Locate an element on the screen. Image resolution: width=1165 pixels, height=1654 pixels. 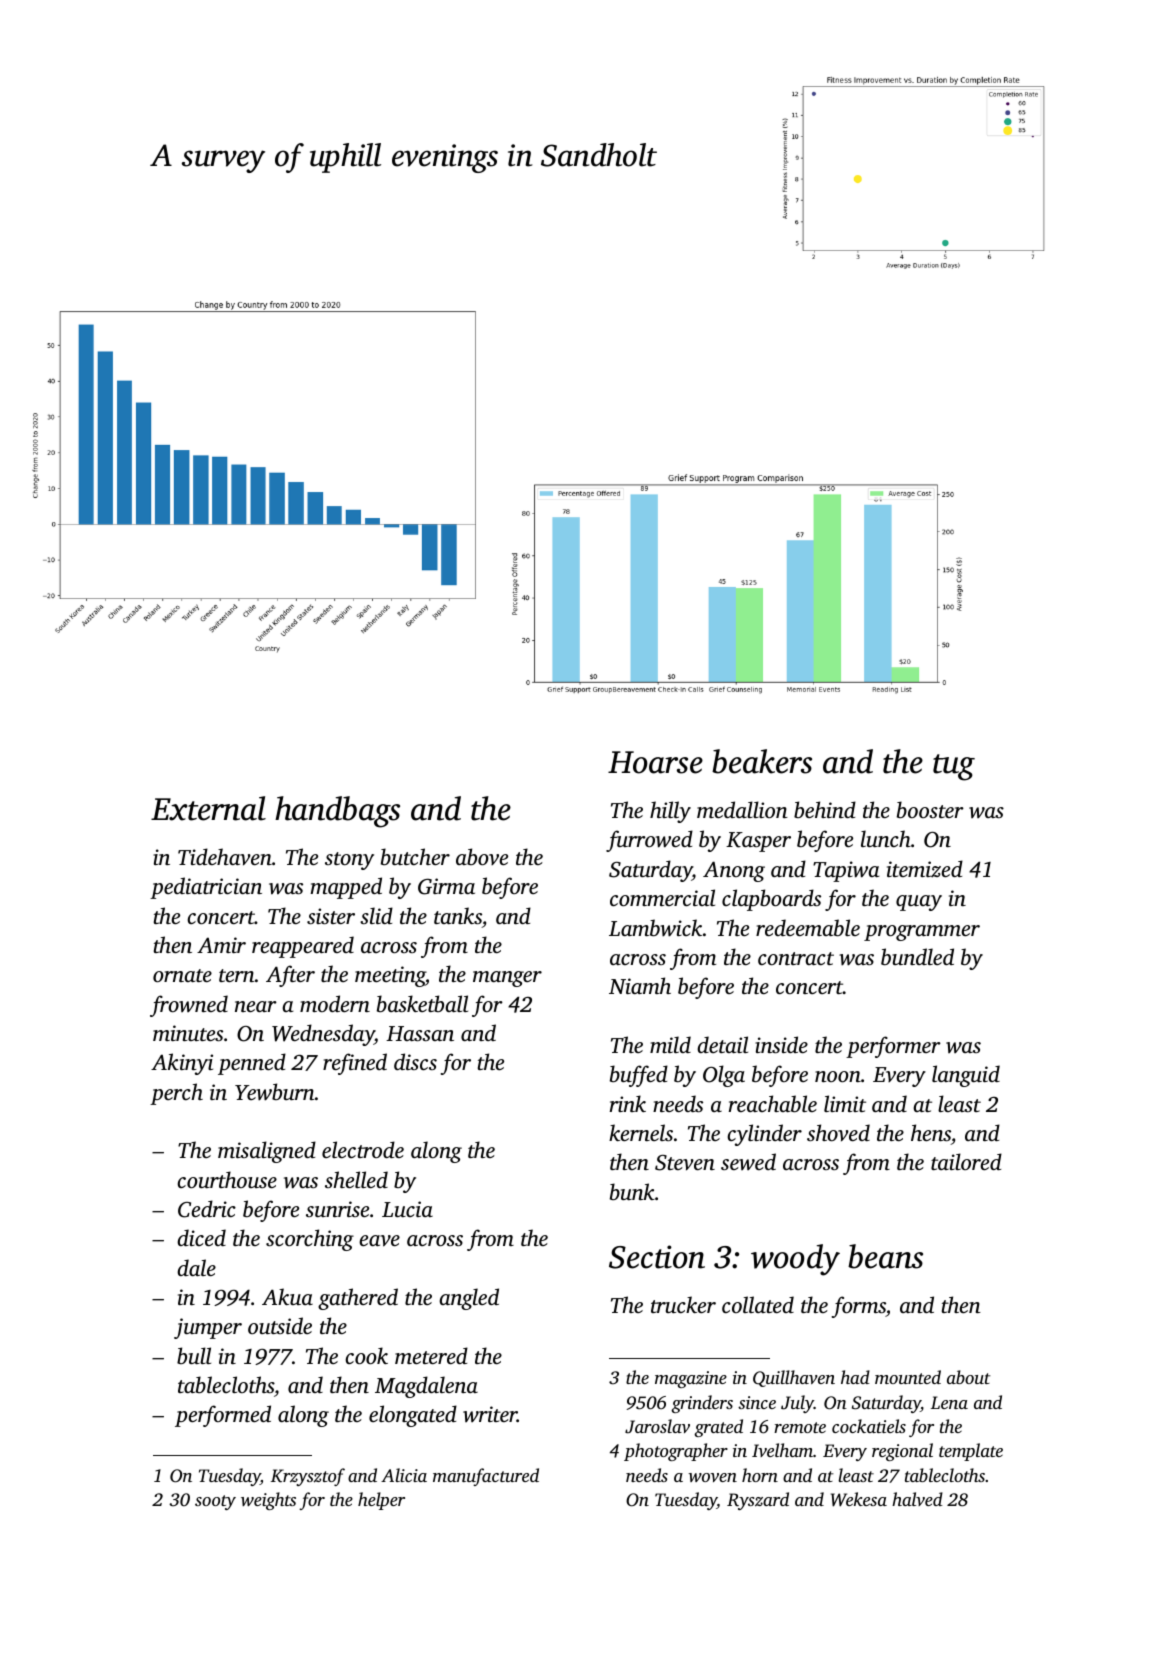
sooty is located at coordinates (215, 1502).
